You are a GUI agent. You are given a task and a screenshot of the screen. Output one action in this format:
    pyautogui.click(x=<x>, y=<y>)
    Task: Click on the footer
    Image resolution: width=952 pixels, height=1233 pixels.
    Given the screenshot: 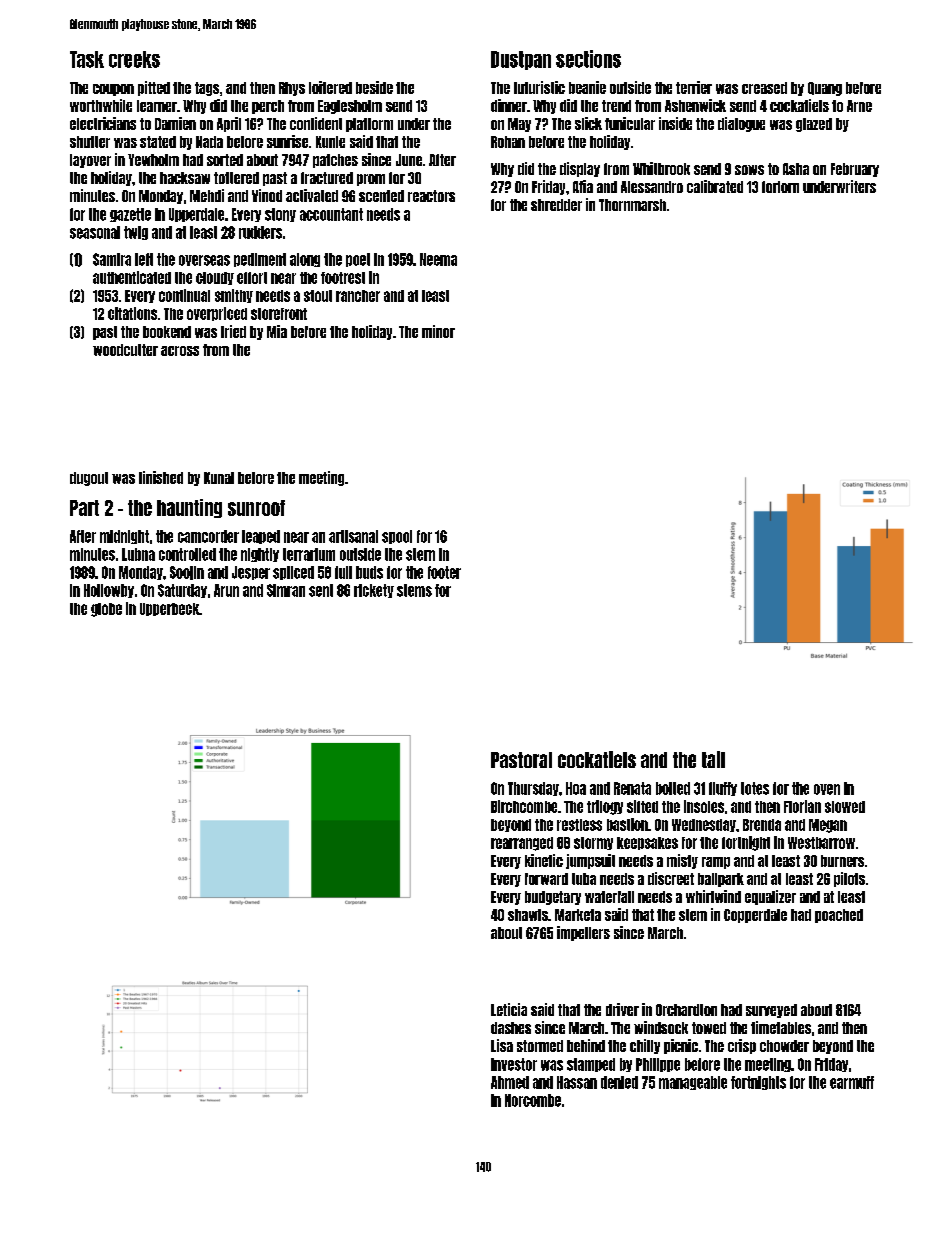 What is the action you would take?
    pyautogui.click(x=444, y=572)
